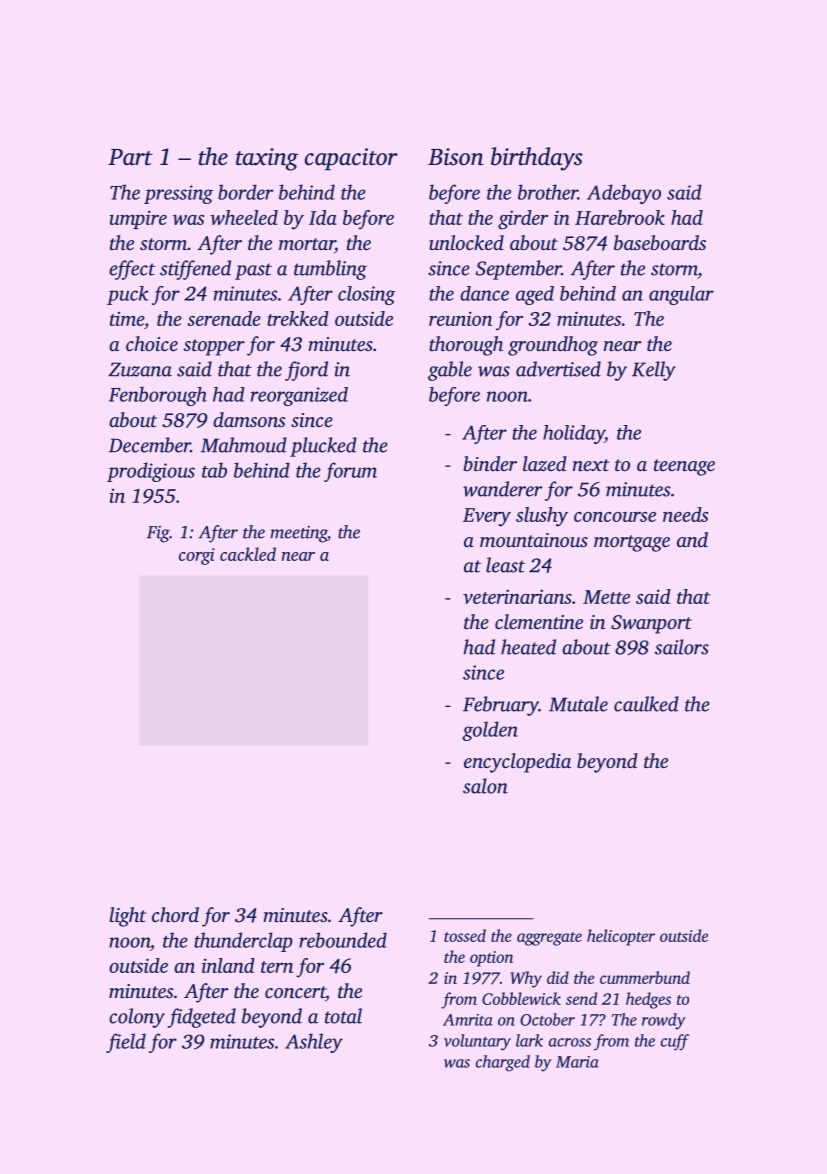 The height and width of the page is (1174, 827). I want to click on prodigious, so click(151, 472).
